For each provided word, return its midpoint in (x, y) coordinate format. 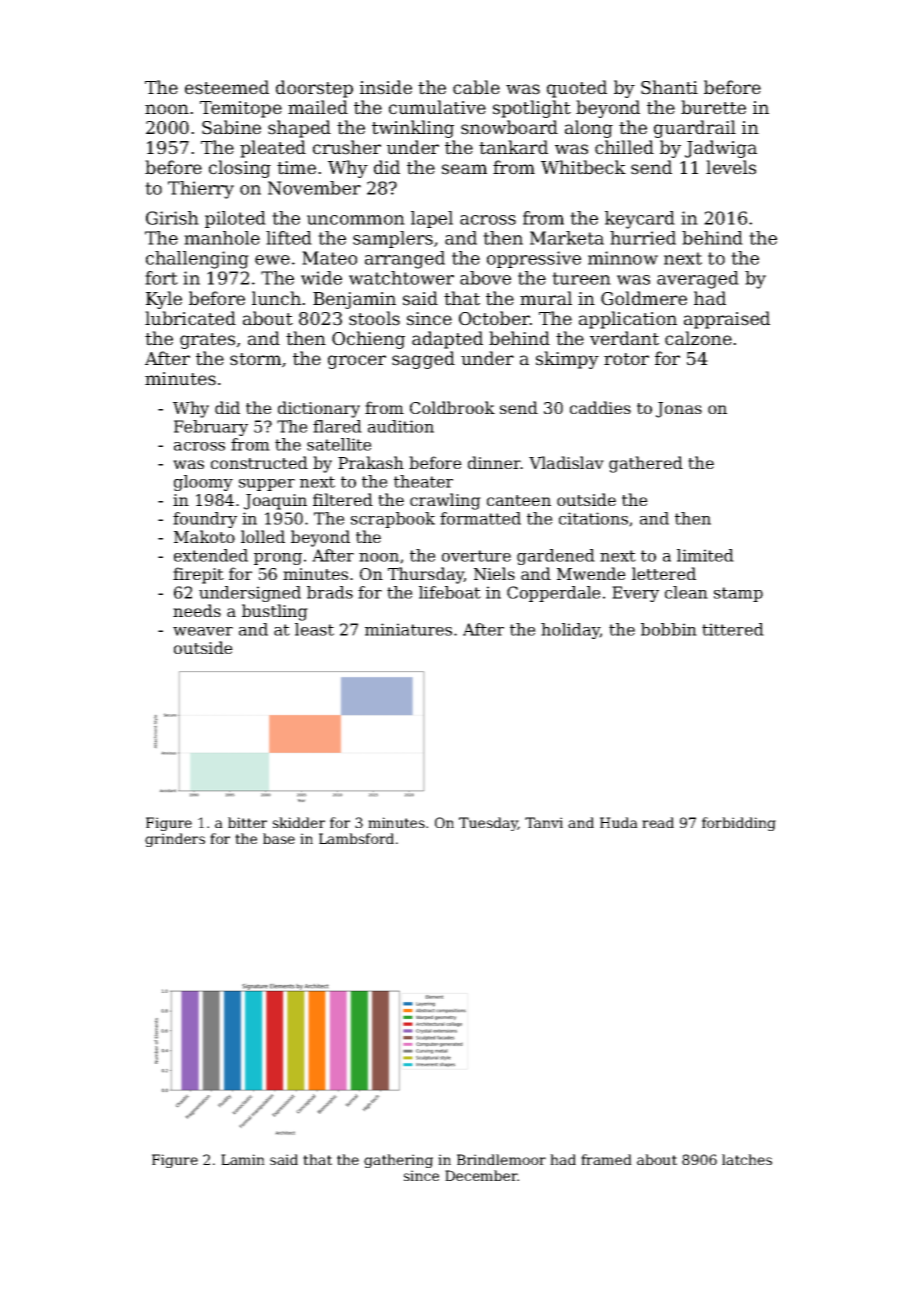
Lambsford (356, 838)
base (279, 838)
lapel (432, 219)
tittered (733, 629)
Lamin (243, 1159)
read (658, 822)
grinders (175, 840)
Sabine (231, 127)
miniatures (408, 629)
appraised (727, 320)
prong (278, 559)
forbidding (739, 824)
